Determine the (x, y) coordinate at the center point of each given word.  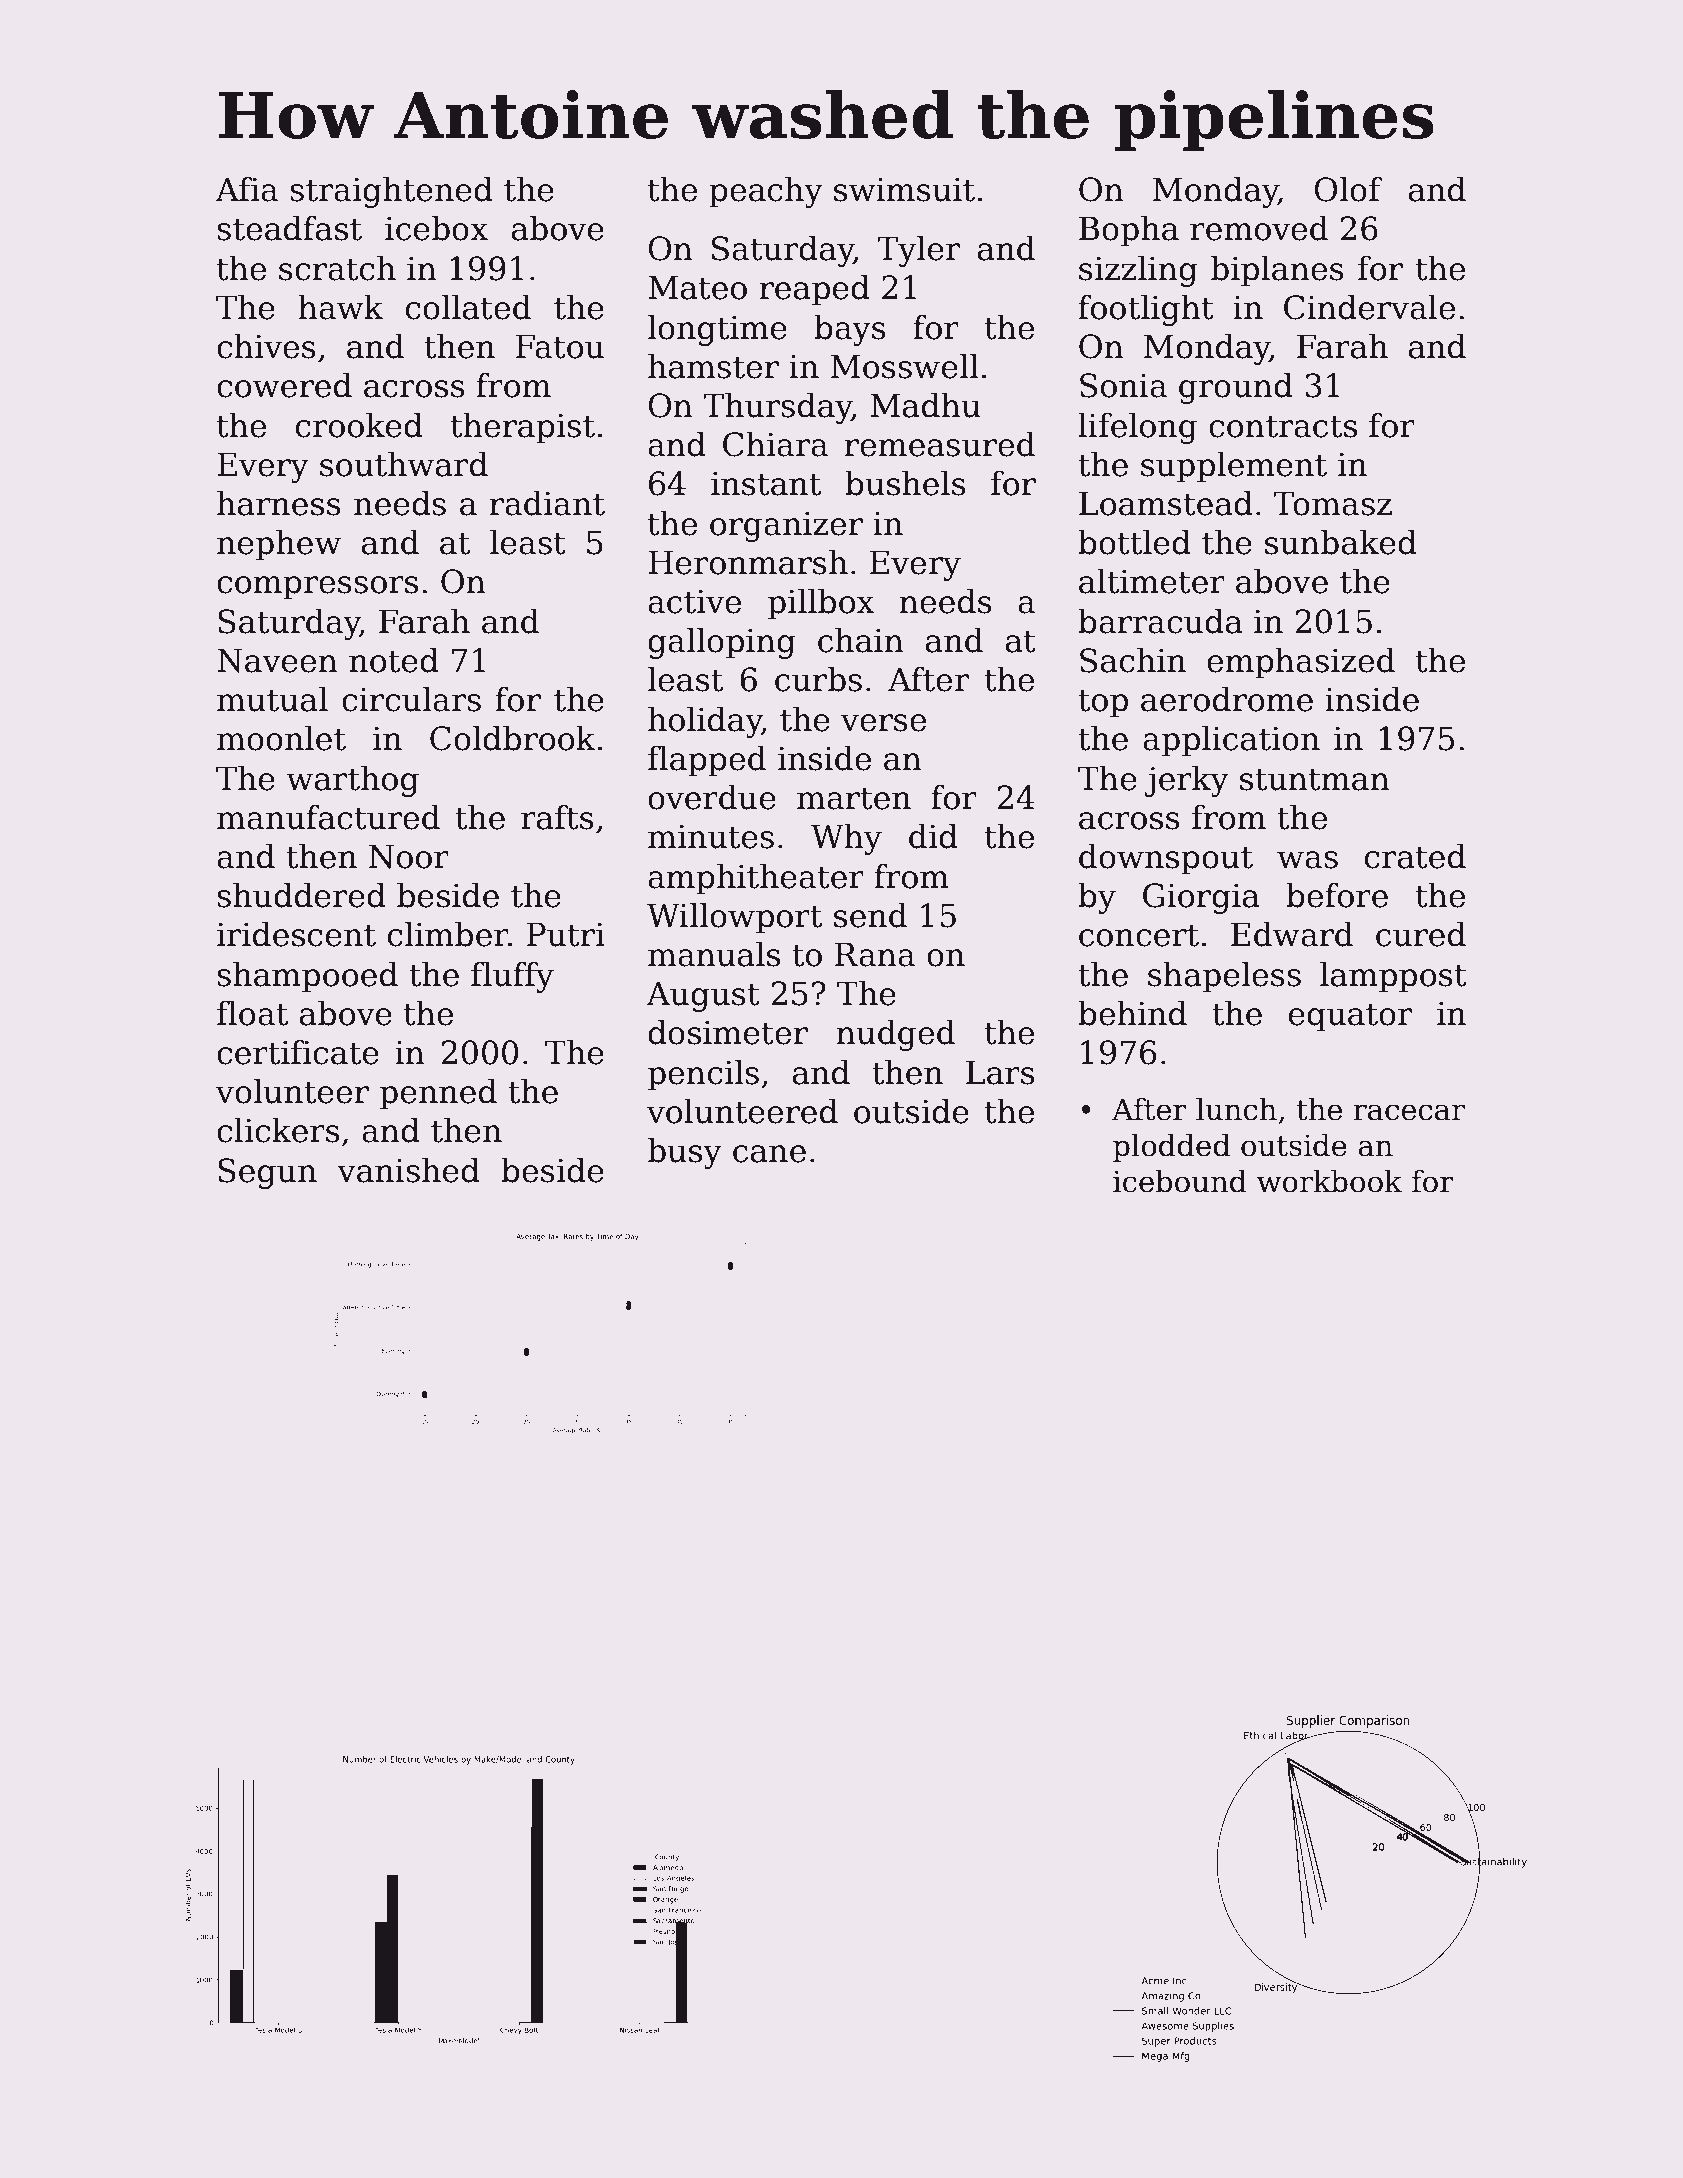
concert (1139, 935)
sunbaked (1341, 542)
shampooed (307, 977)
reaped (814, 290)
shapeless (1224, 977)
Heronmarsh (748, 562)
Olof (1348, 189)
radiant (547, 503)
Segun (267, 1173)
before (1337, 895)
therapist (523, 428)
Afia (246, 189)
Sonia (1123, 385)
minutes (711, 837)
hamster (713, 366)
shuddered (301, 895)
